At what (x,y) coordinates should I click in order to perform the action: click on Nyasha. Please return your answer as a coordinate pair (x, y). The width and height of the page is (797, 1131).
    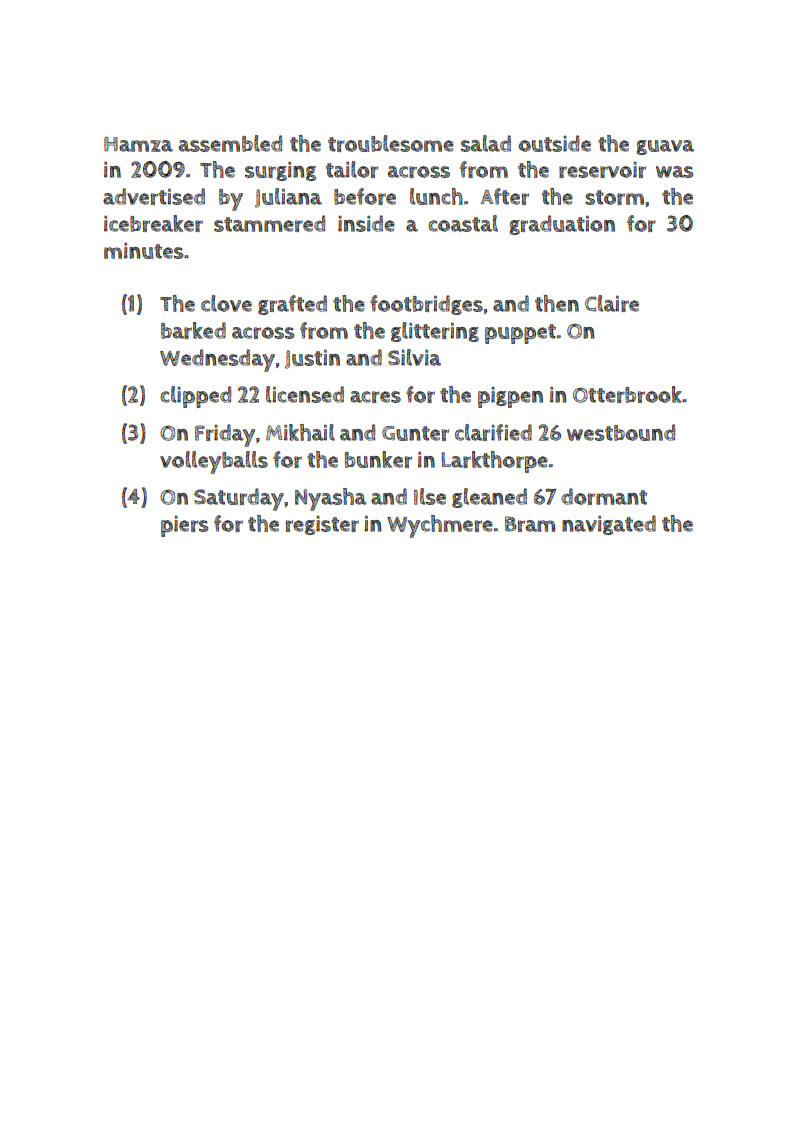
    Looking at the image, I should click on (330, 499).
